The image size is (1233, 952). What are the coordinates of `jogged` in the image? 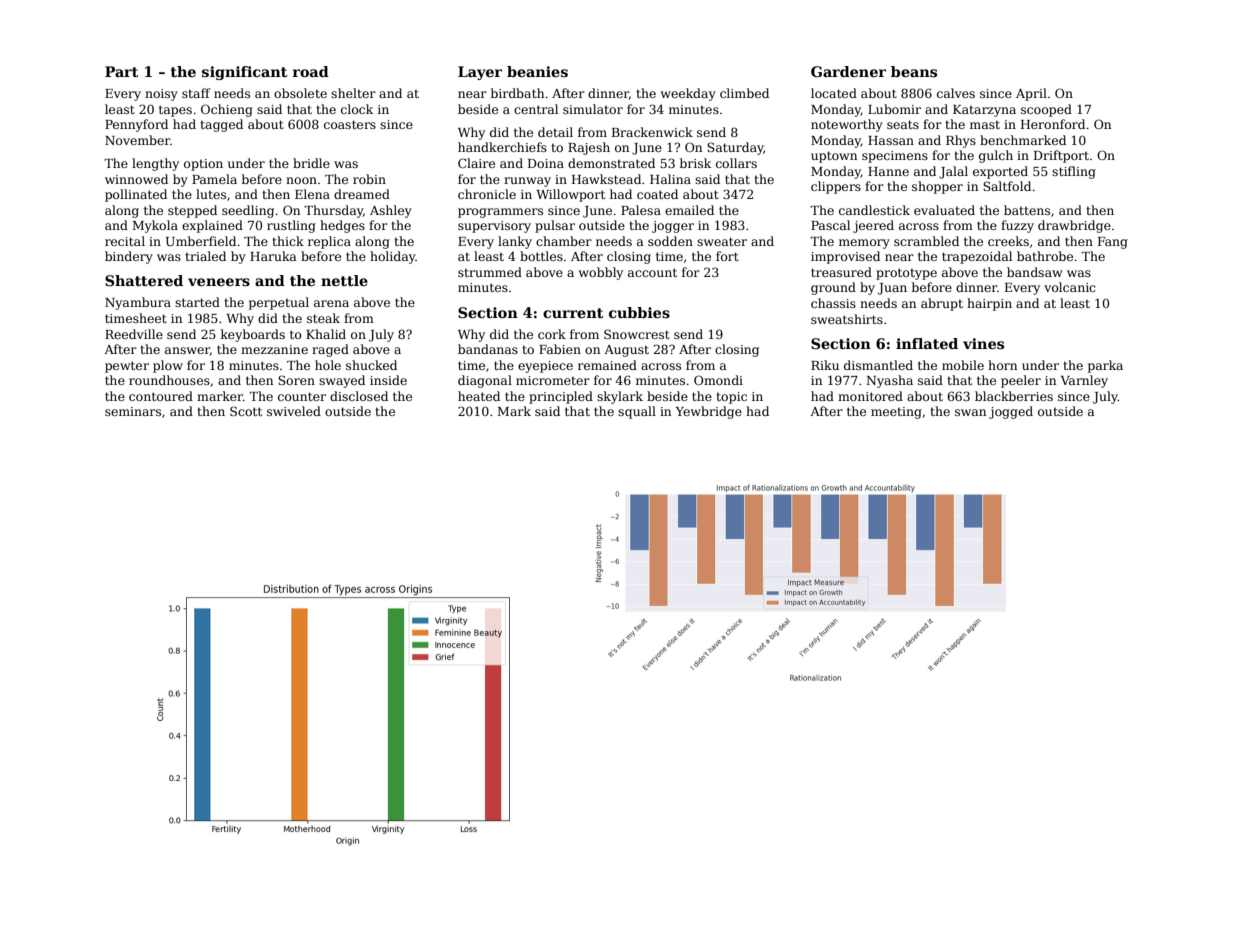 It's located at (1011, 412).
